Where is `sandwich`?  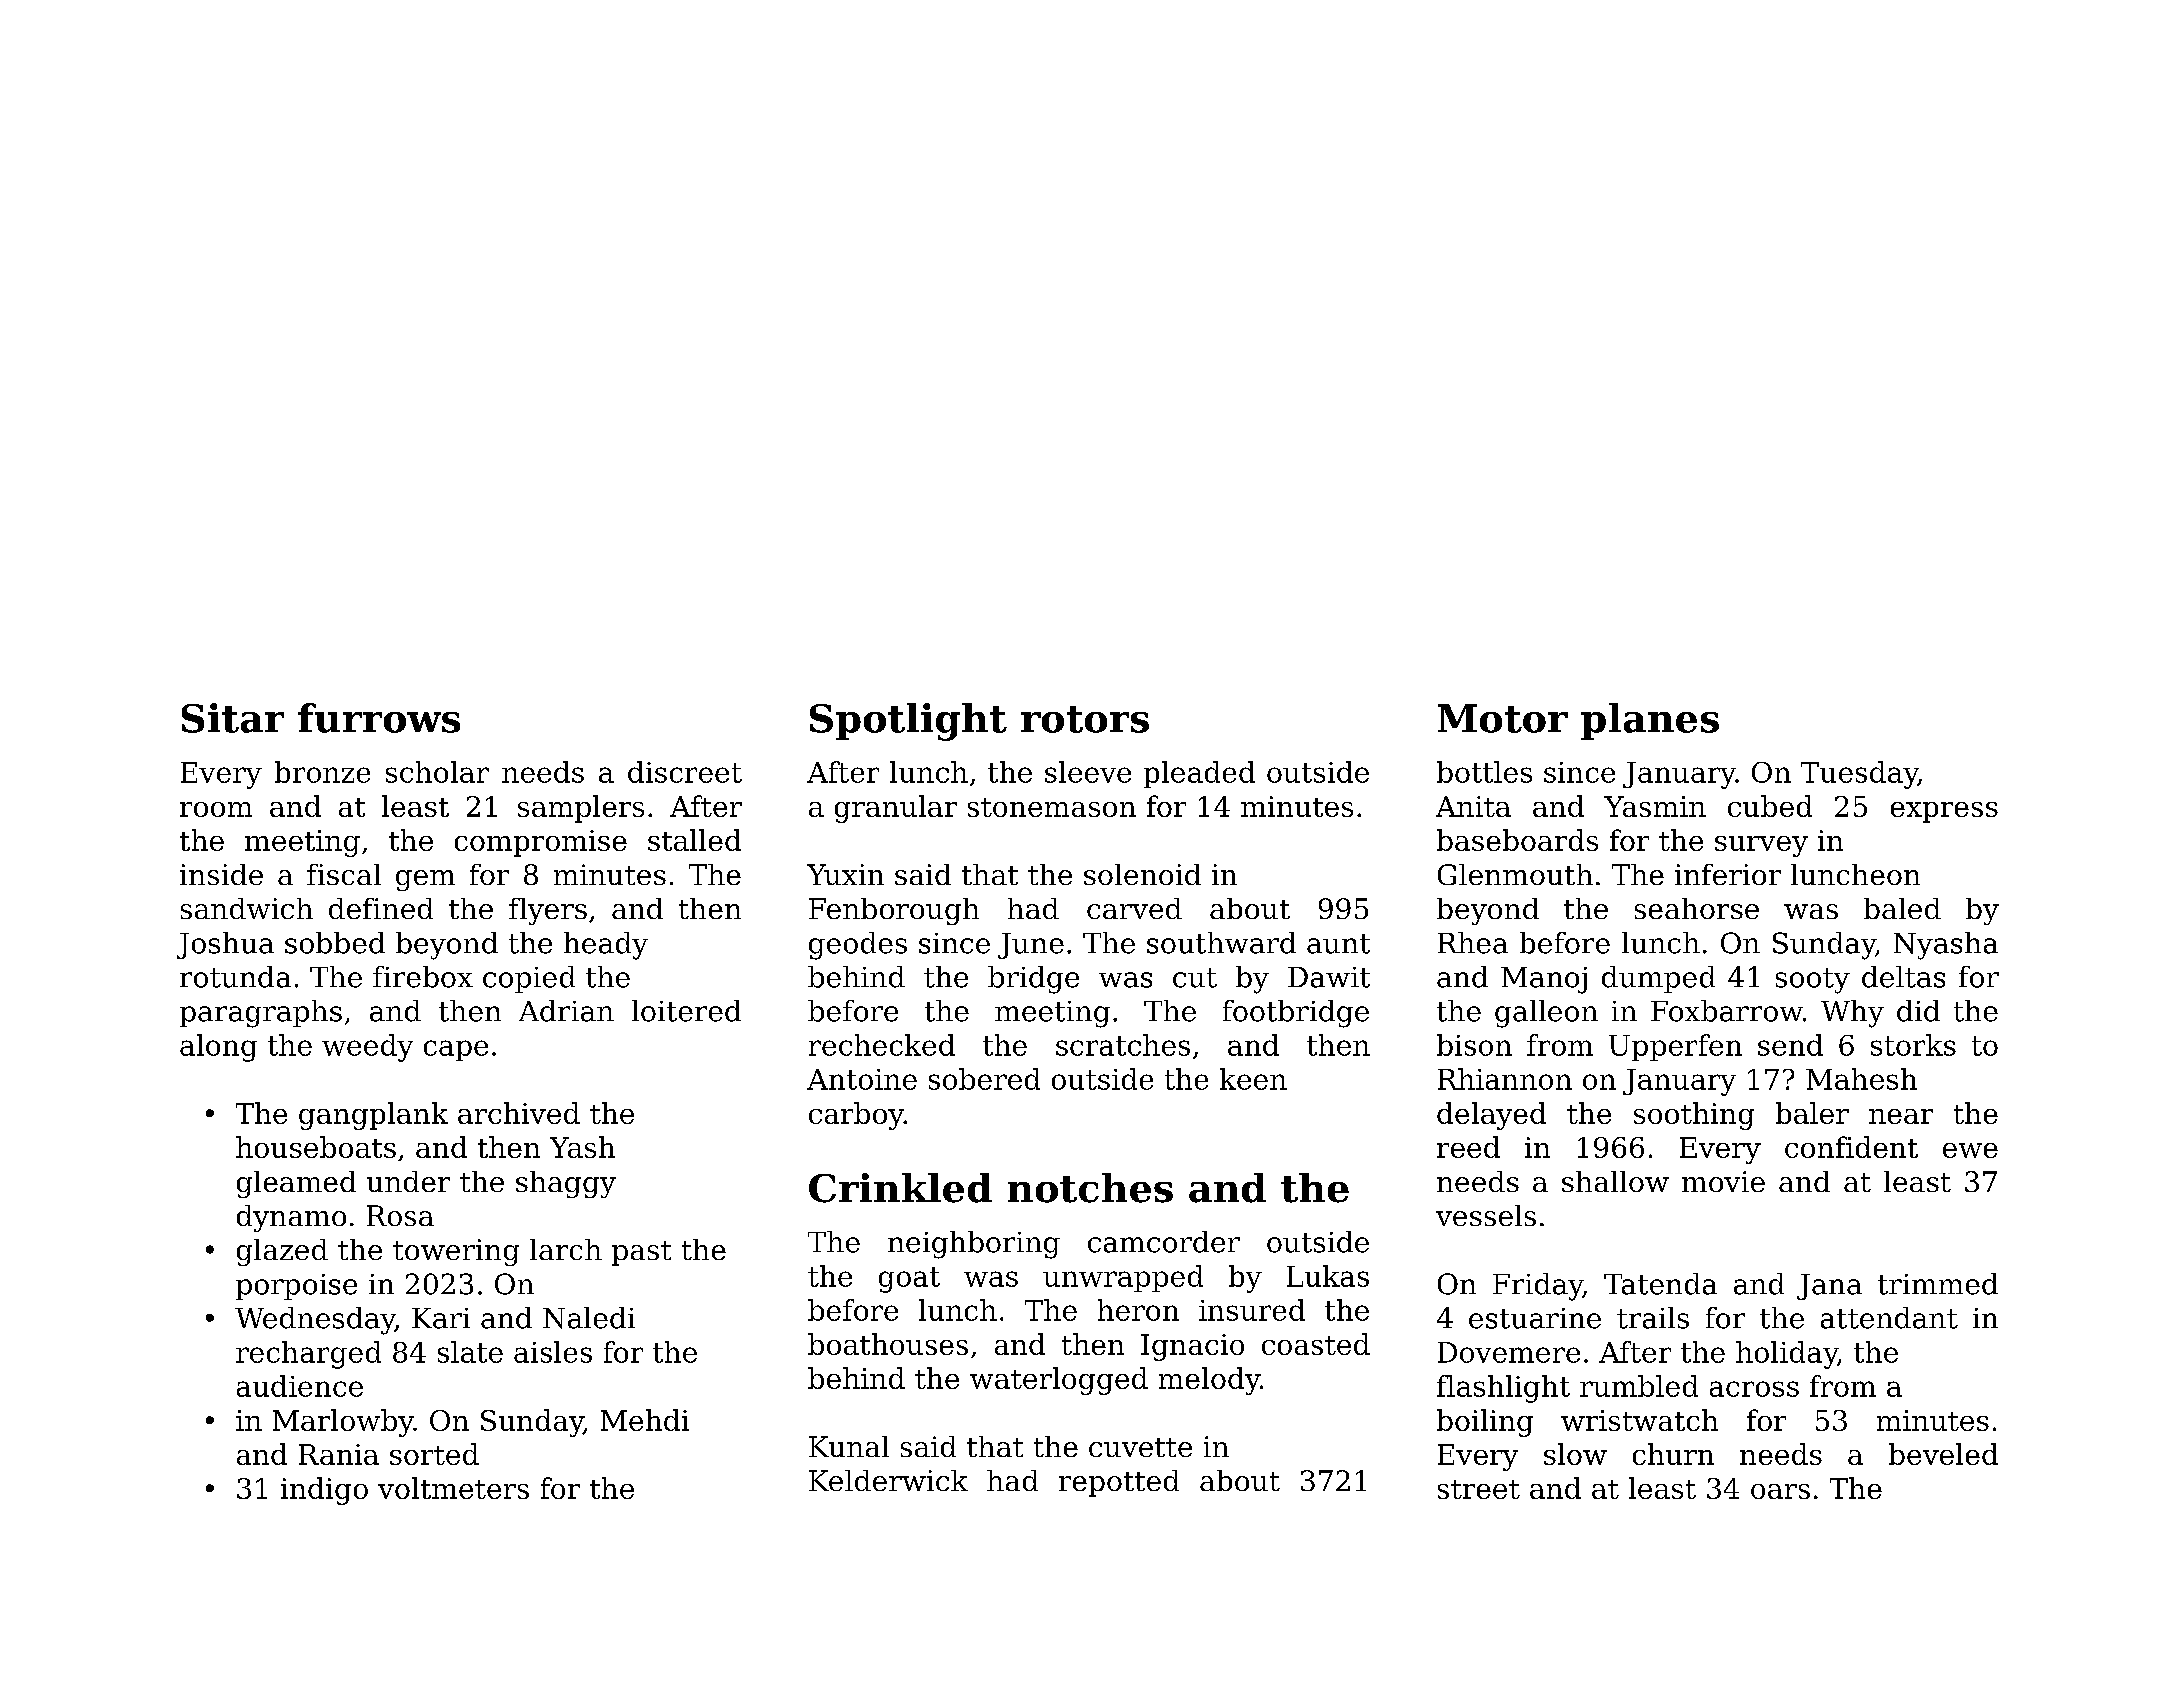
sandwich is located at coordinates (247, 908).
